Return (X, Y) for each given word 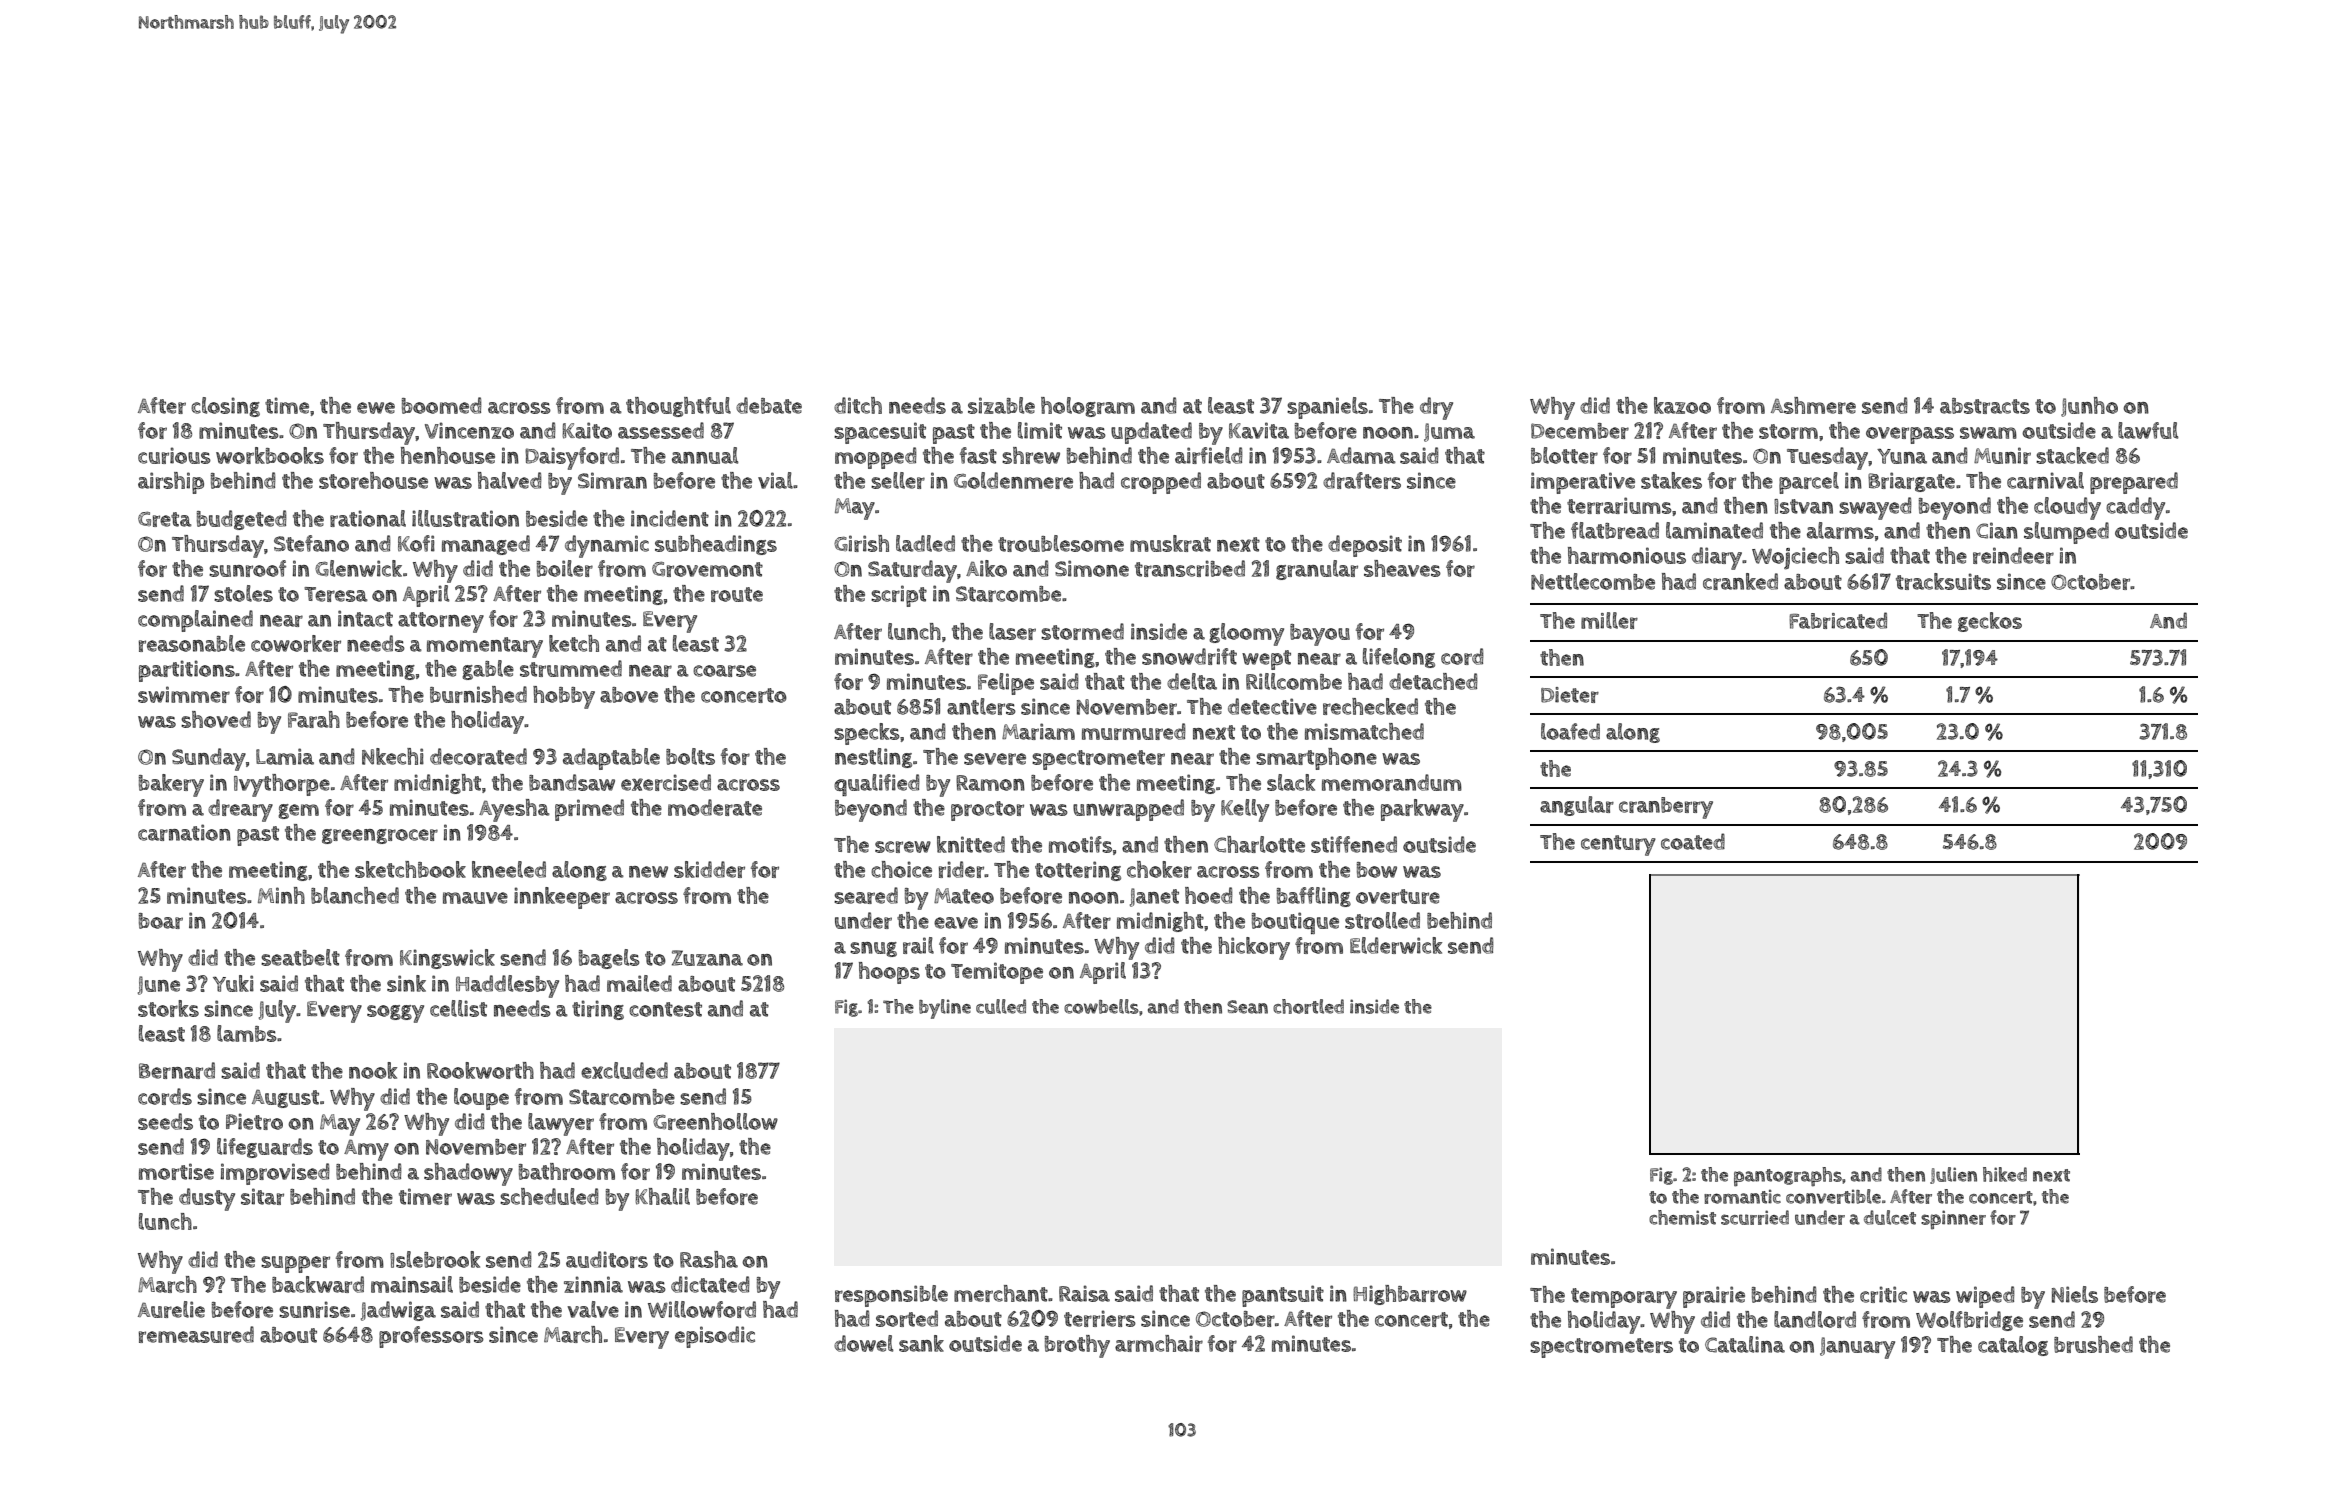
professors (431, 1337)
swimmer (184, 694)
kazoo (1682, 405)
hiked (2005, 1174)
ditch (858, 405)
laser (1012, 631)
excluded (624, 1070)
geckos (1990, 622)
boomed (442, 405)
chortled (1308, 1006)
